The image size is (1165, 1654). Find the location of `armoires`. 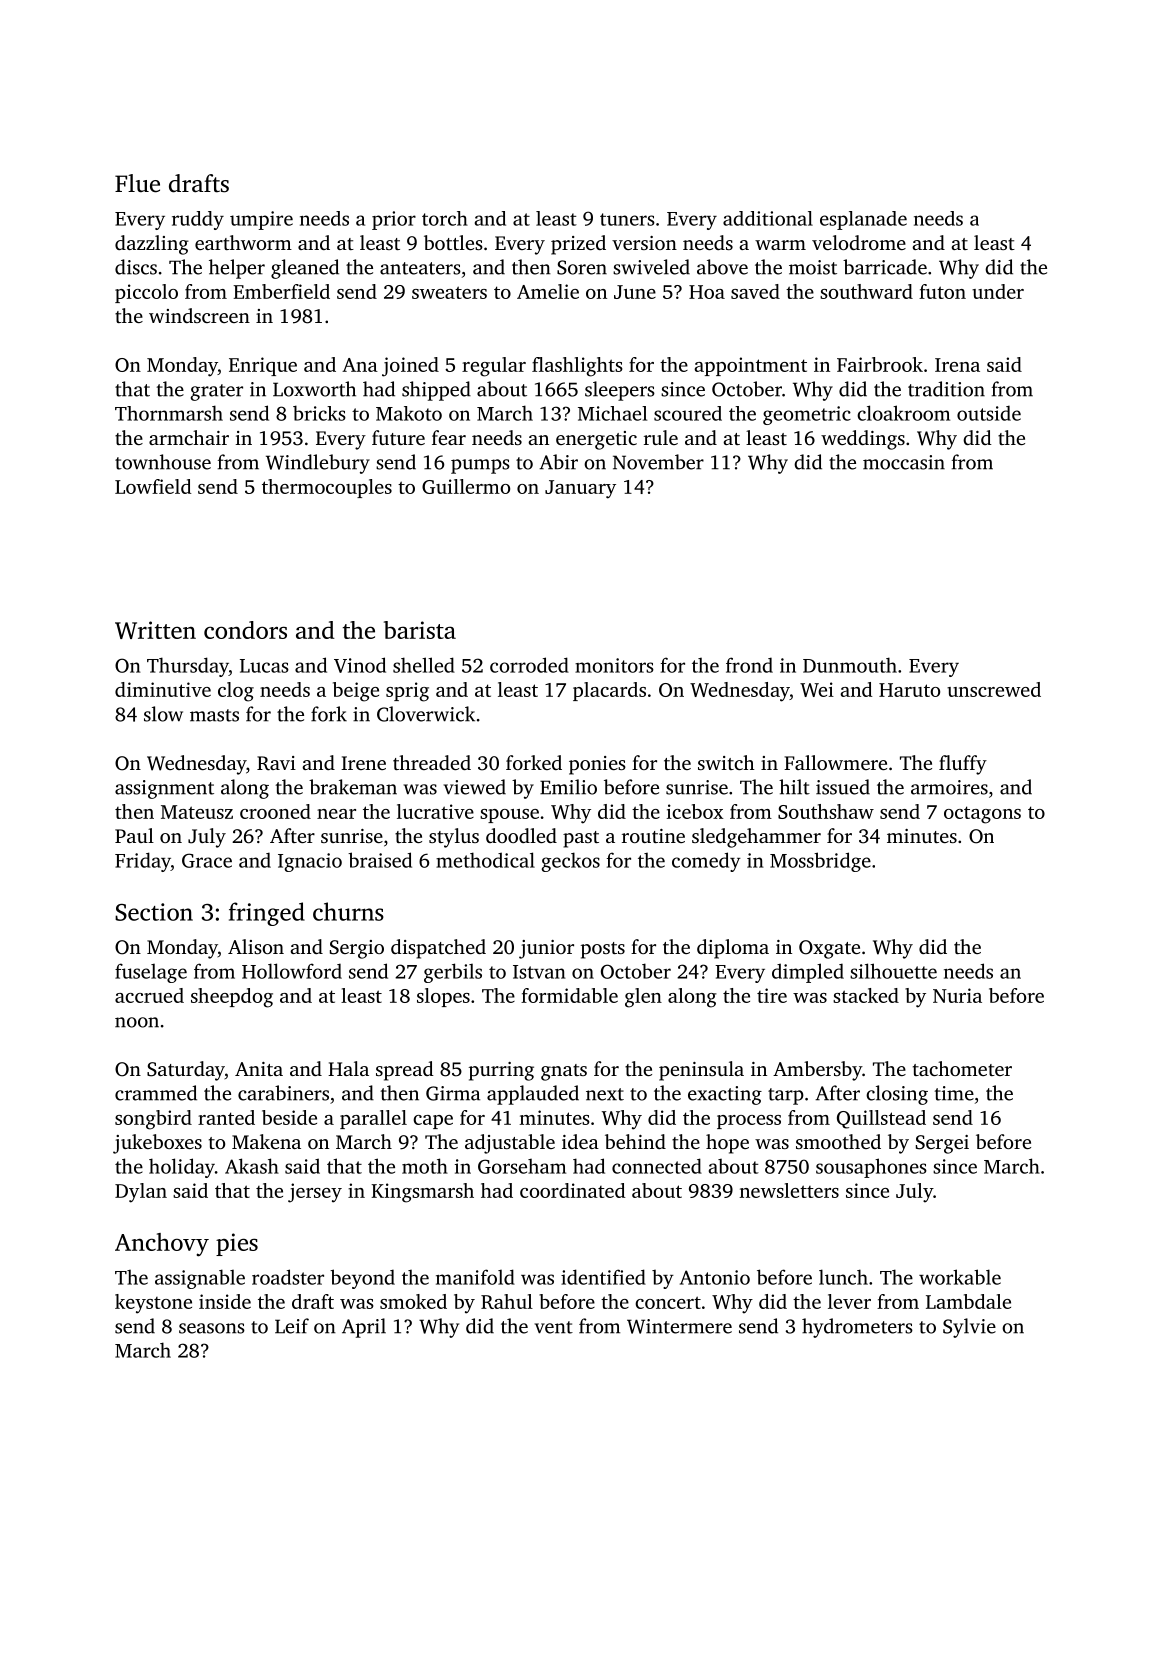

armoires is located at coordinates (949, 787).
